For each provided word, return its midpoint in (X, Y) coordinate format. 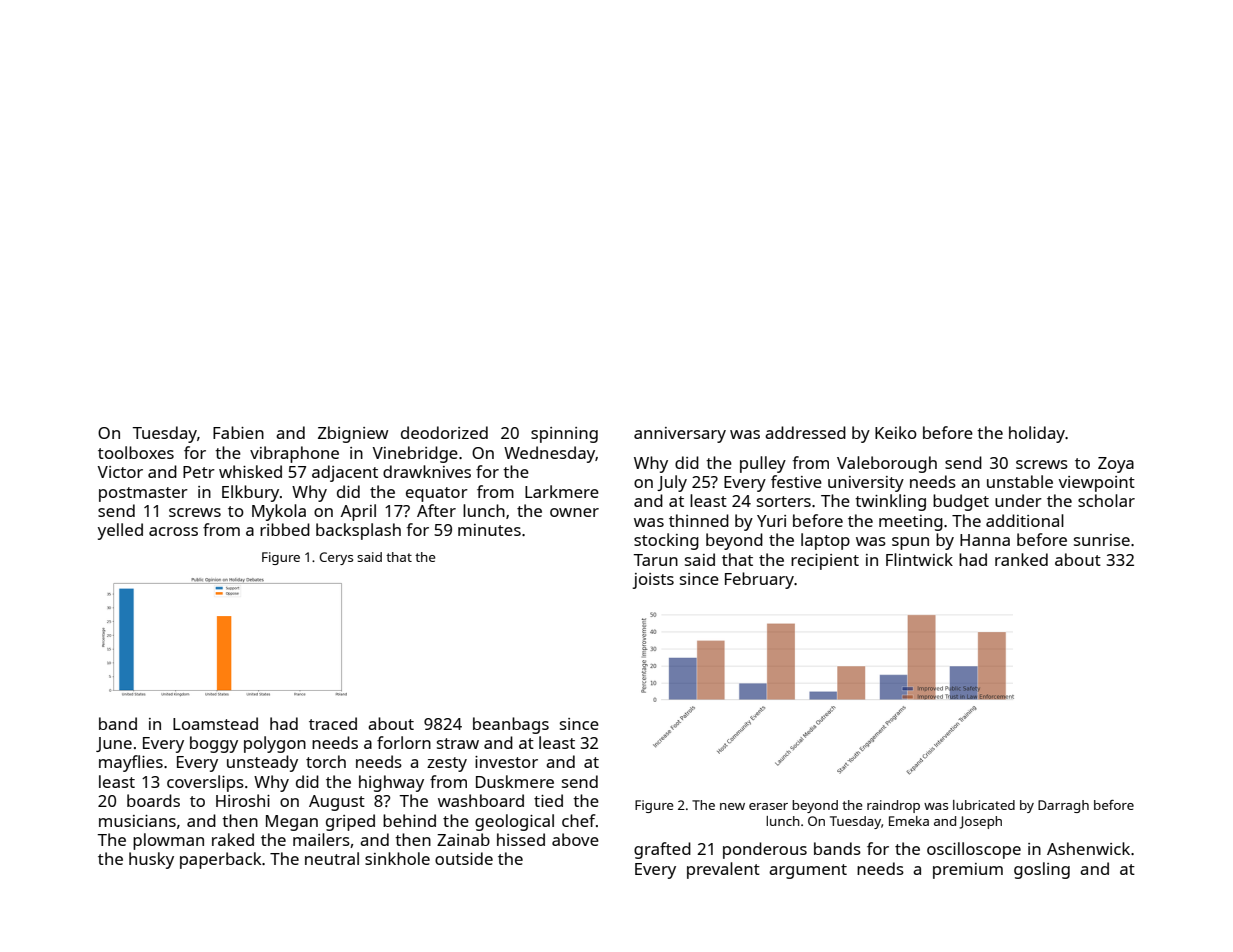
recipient (825, 562)
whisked (250, 471)
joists (653, 581)
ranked (1021, 559)
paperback (220, 860)
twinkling (890, 502)
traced (333, 723)
